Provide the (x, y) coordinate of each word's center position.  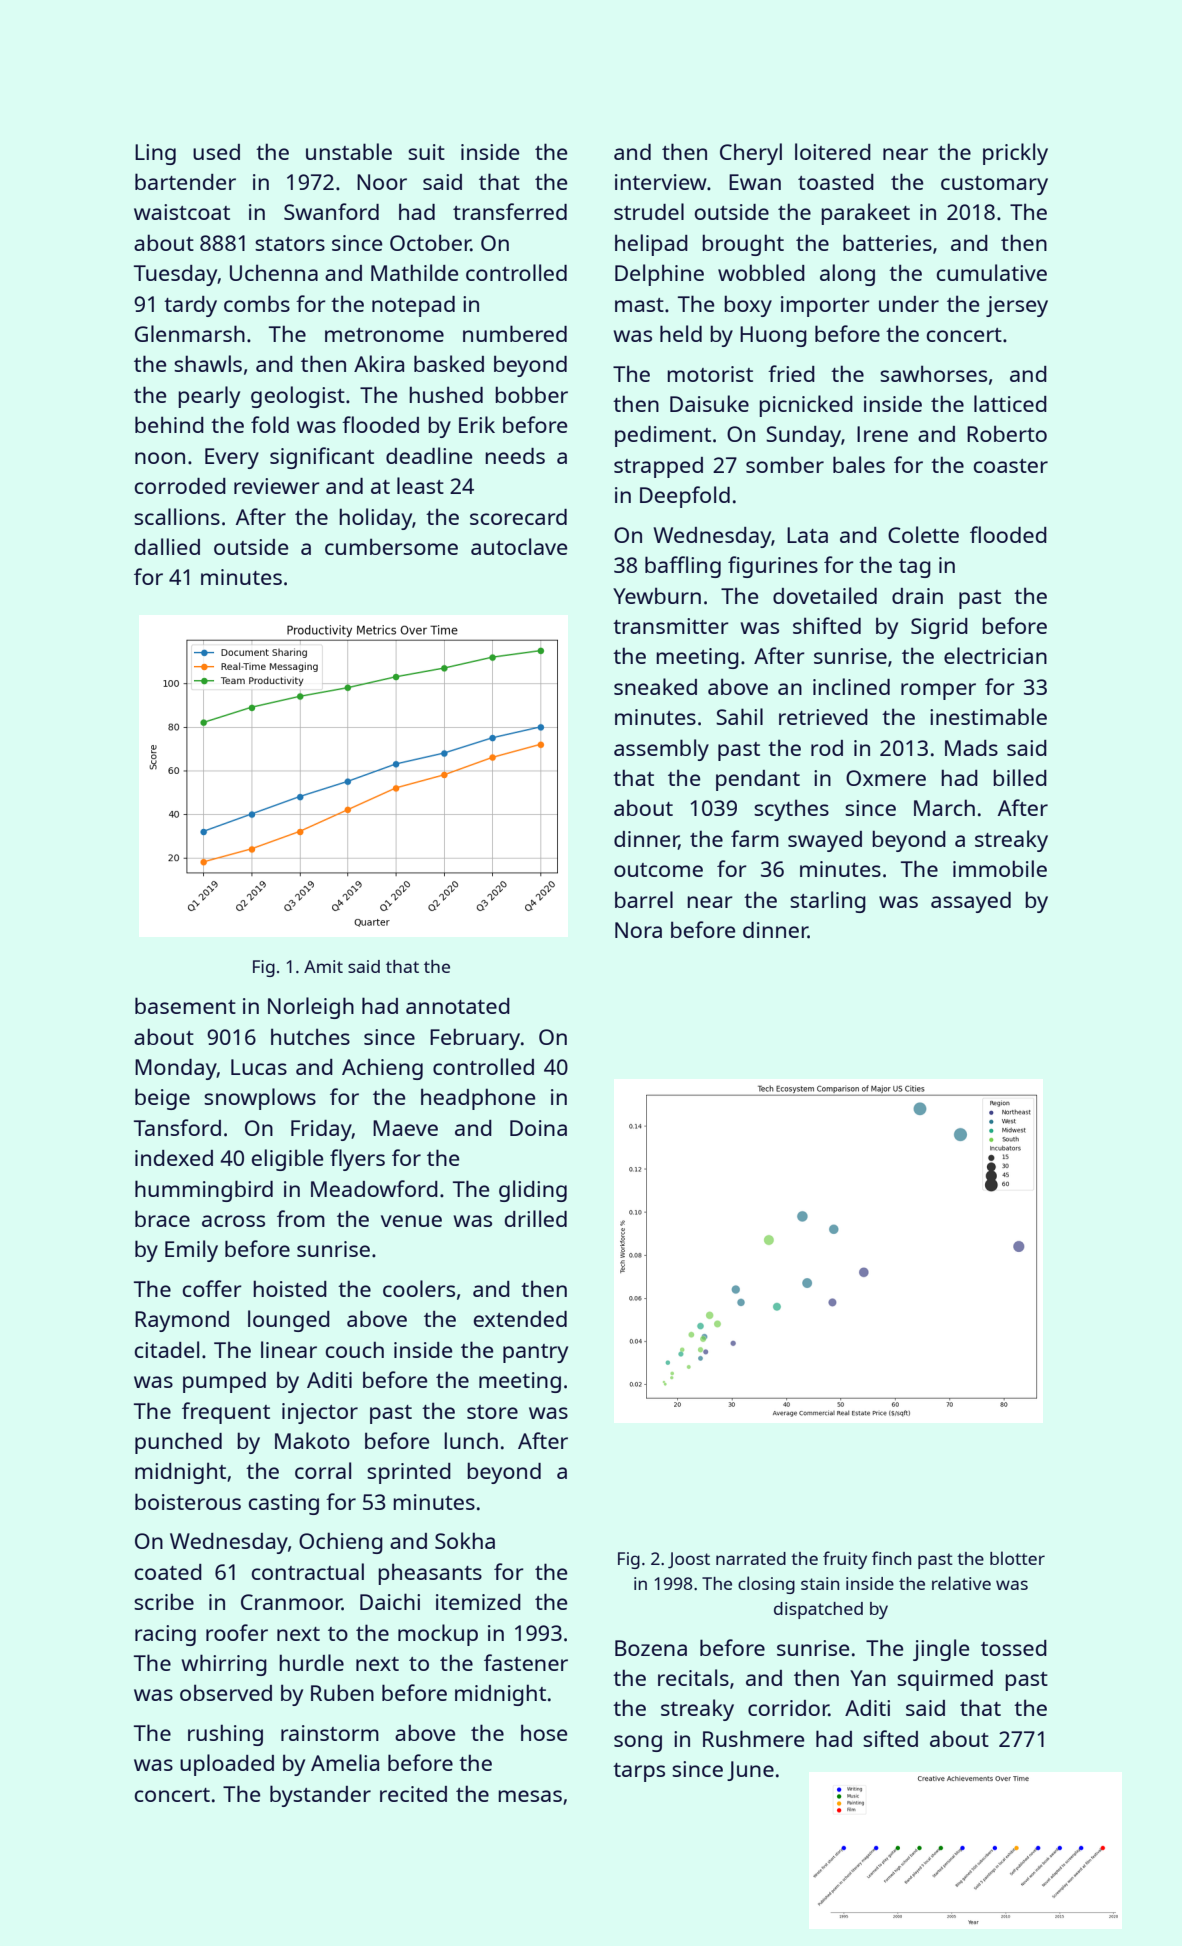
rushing (225, 1735)
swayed (825, 841)
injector (320, 1413)
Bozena (651, 1648)
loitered (833, 151)
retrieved (823, 717)
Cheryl (751, 154)
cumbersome (391, 546)
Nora (638, 930)
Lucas (259, 1067)
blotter (1017, 1558)
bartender (185, 181)
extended (520, 1319)
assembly (661, 750)
